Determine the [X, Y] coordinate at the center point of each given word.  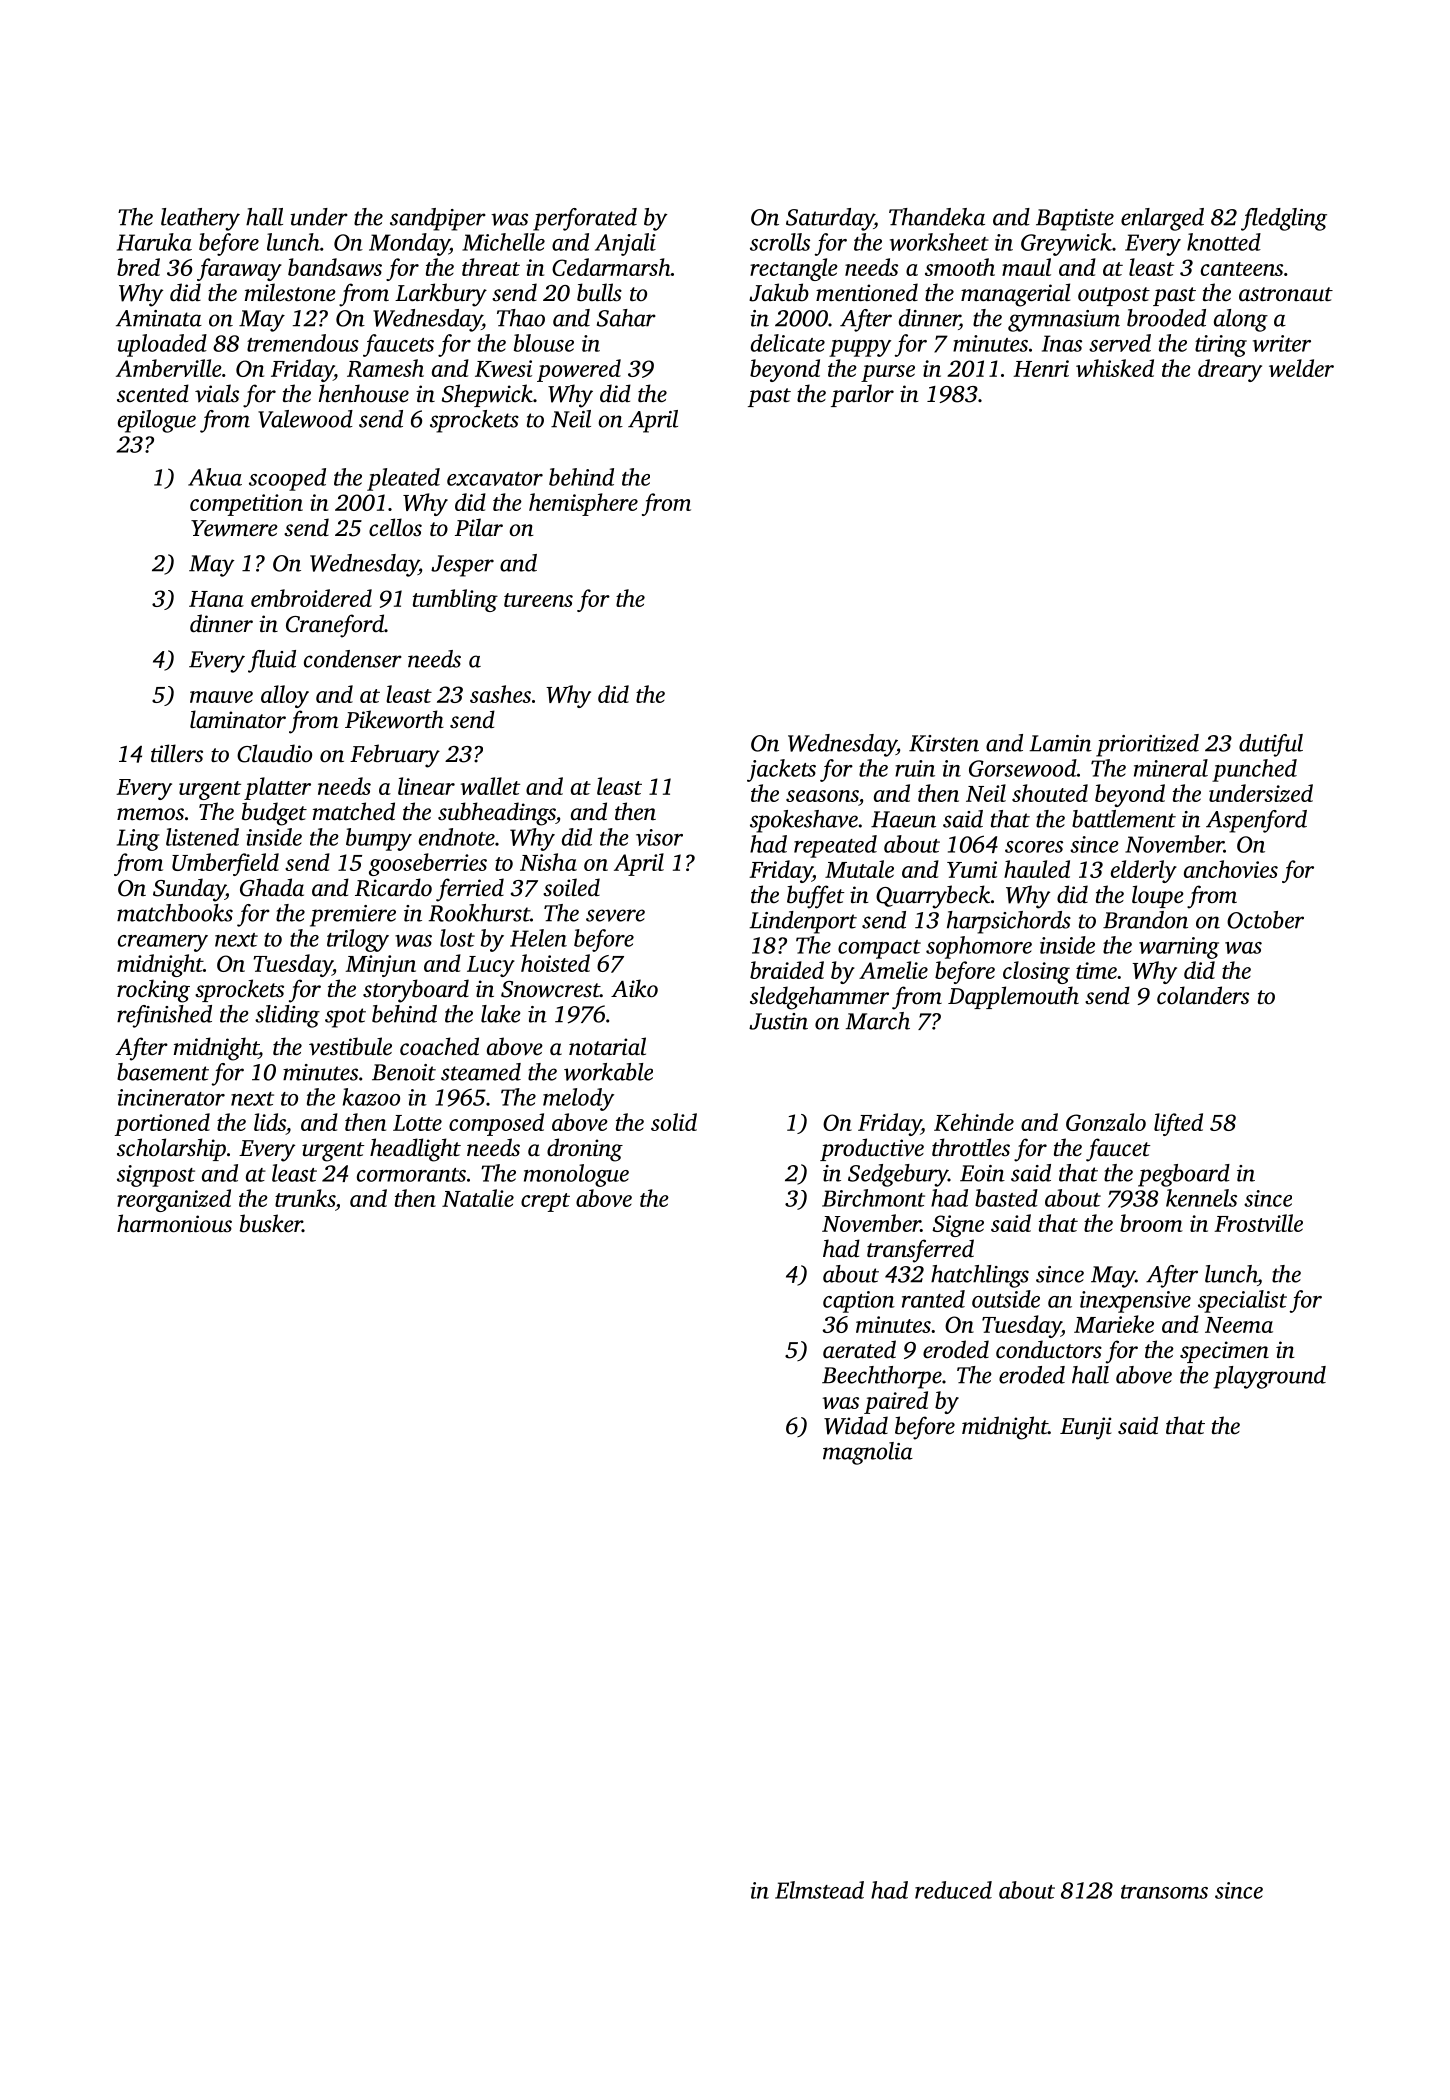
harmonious [174, 1223]
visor [659, 837]
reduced [953, 1890]
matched [354, 811]
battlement [1124, 819]
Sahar [626, 318]
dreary [1230, 370]
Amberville [169, 368]
